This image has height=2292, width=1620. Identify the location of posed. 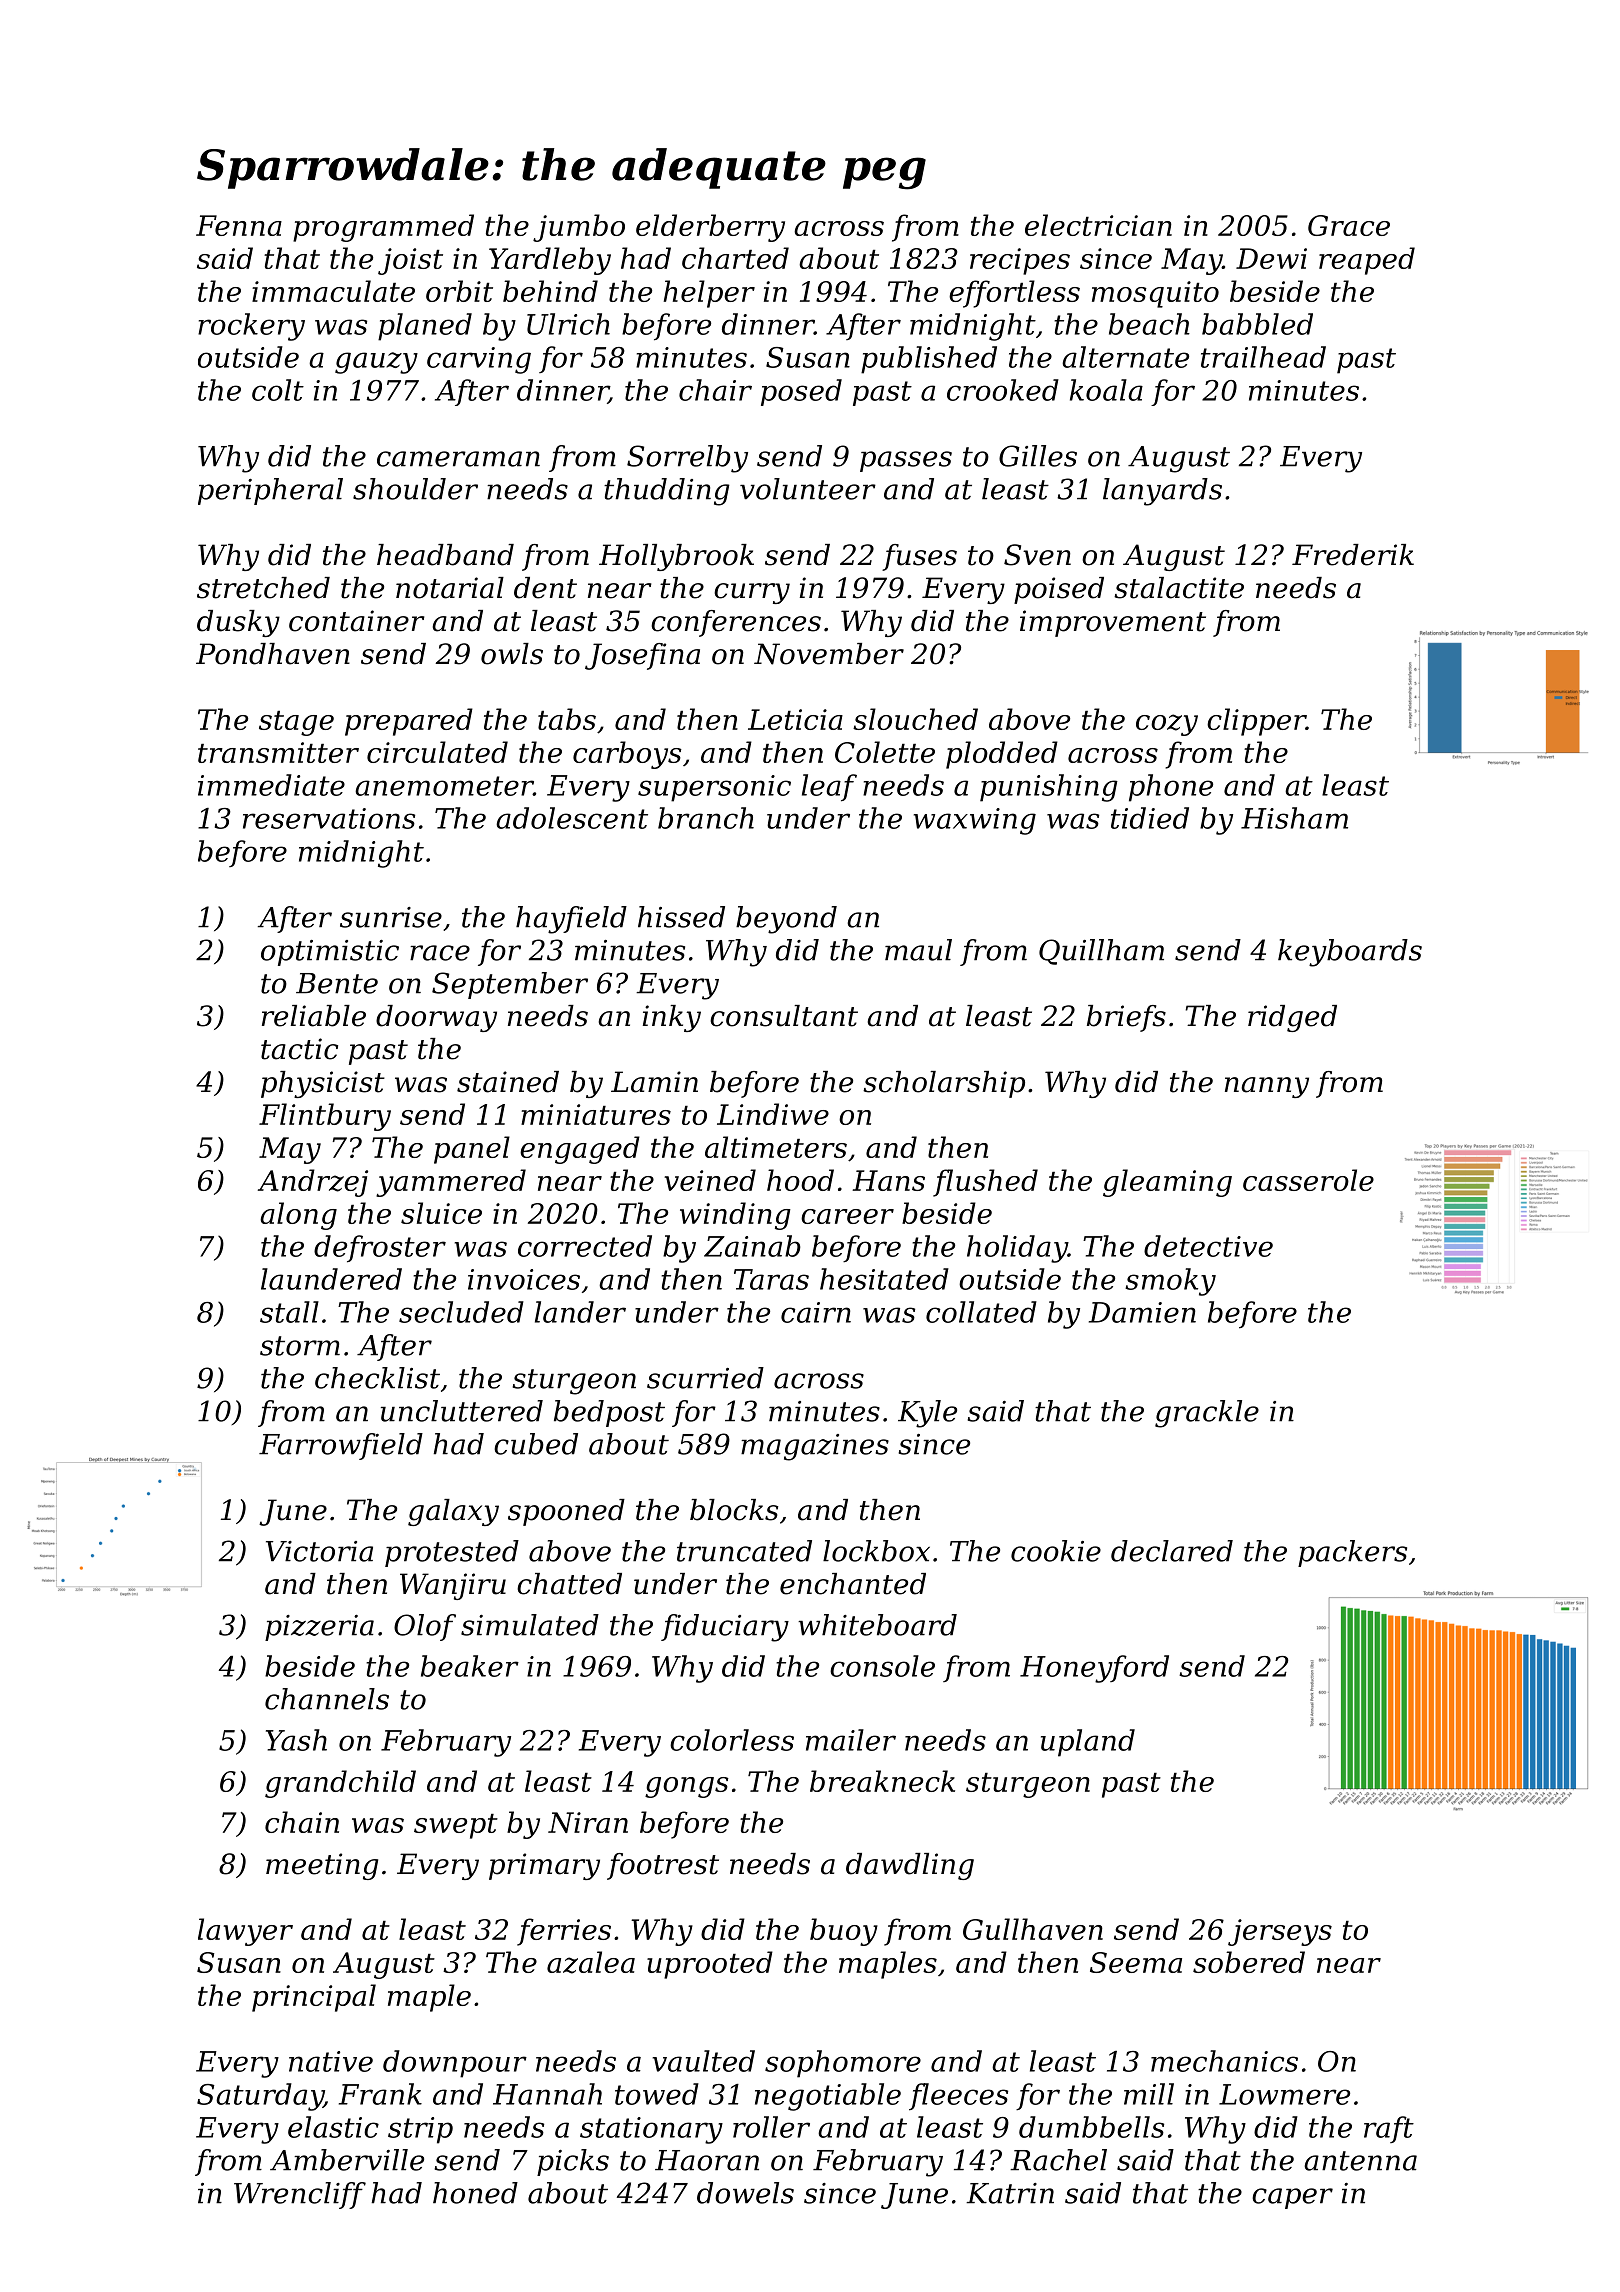
(801, 392).
